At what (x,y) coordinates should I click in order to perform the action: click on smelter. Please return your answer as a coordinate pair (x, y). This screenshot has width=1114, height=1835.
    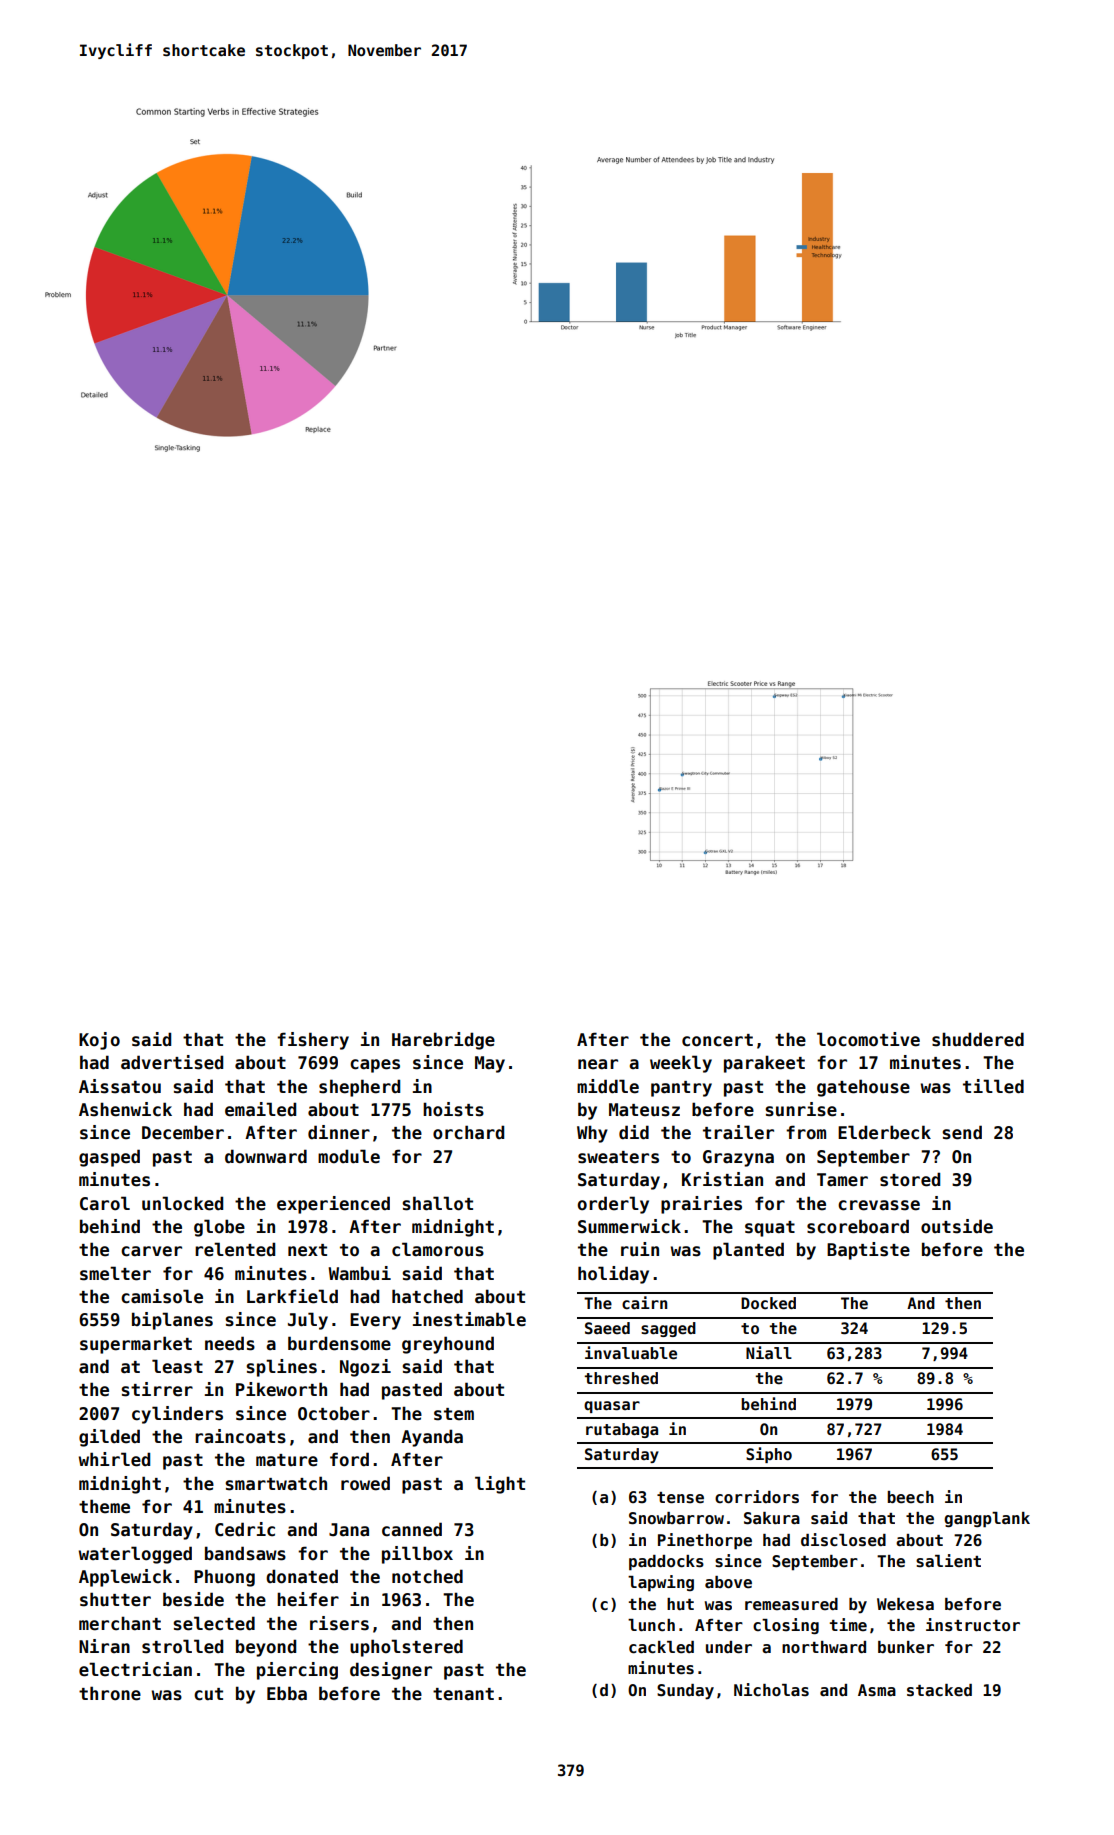
    Looking at the image, I should click on (115, 1273).
